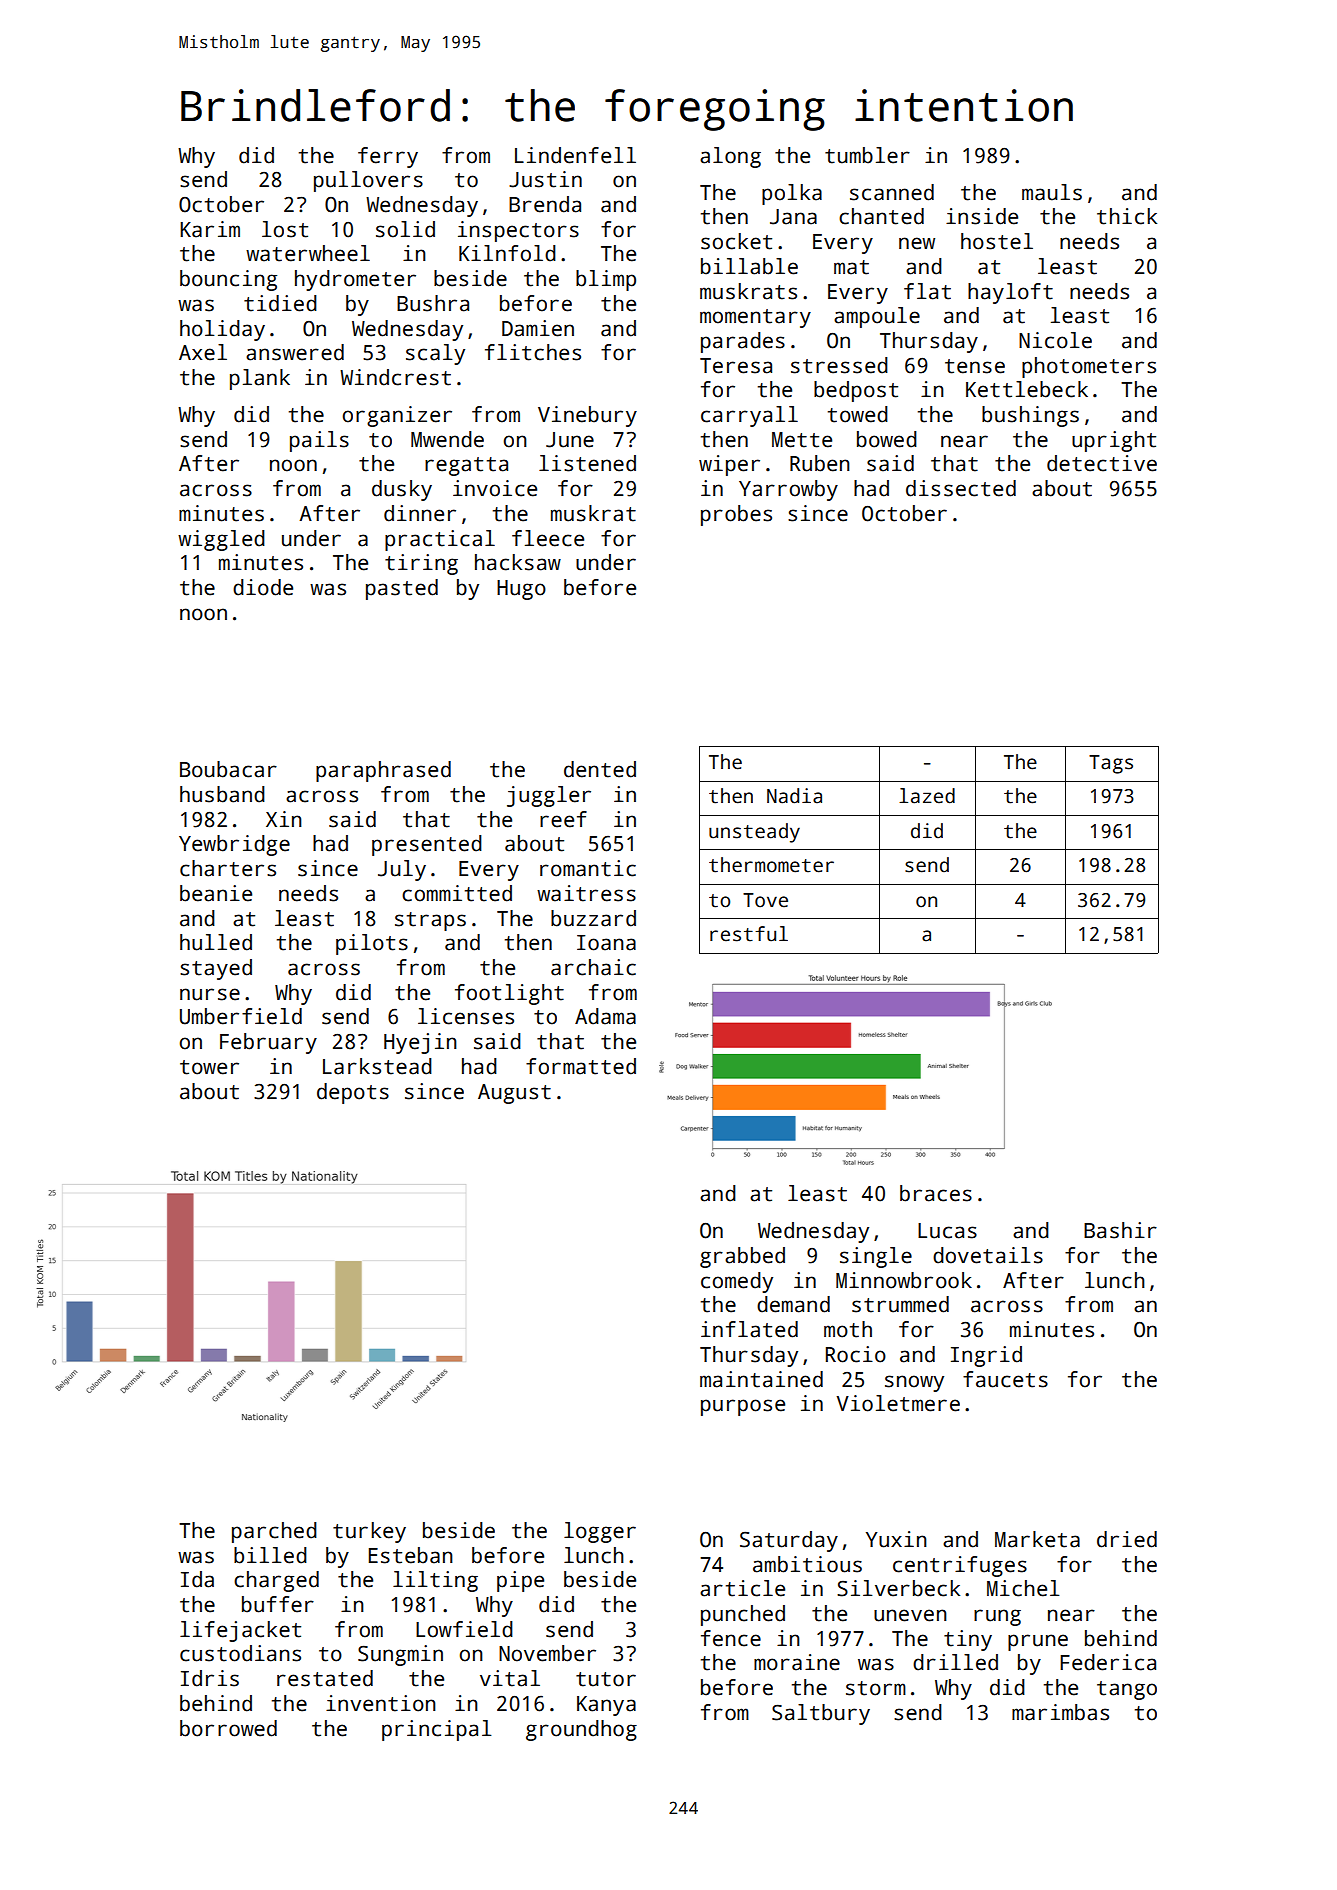 This document has height=1890, width=1337. What do you see at coordinates (737, 1282) in the document?
I see `comedy` at bounding box center [737, 1282].
